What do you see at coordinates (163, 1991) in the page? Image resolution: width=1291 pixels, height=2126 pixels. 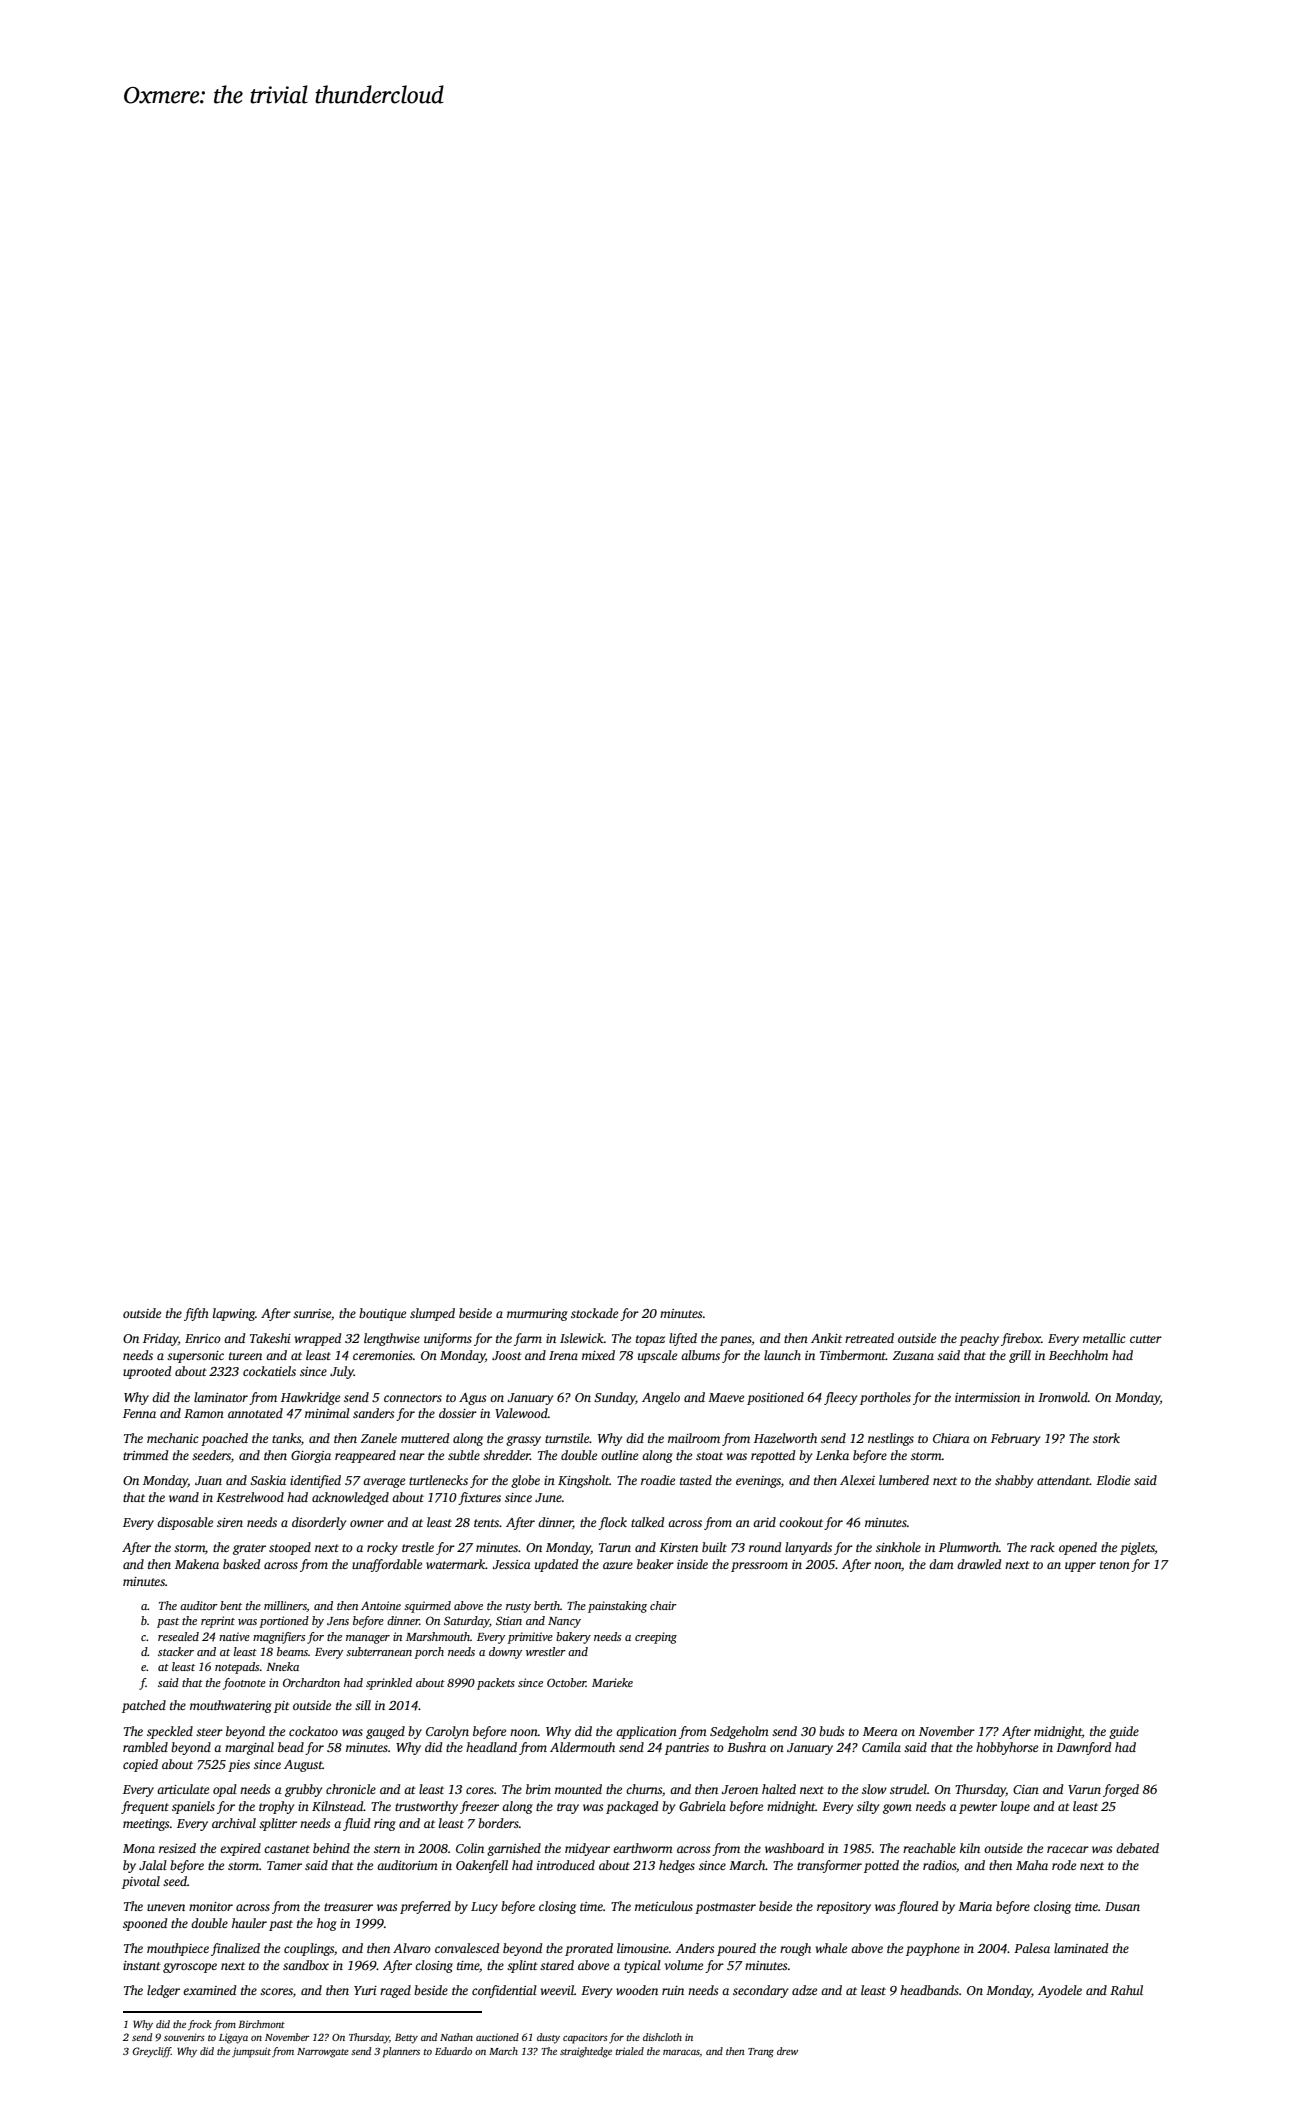 I see `ledger` at bounding box center [163, 1991].
